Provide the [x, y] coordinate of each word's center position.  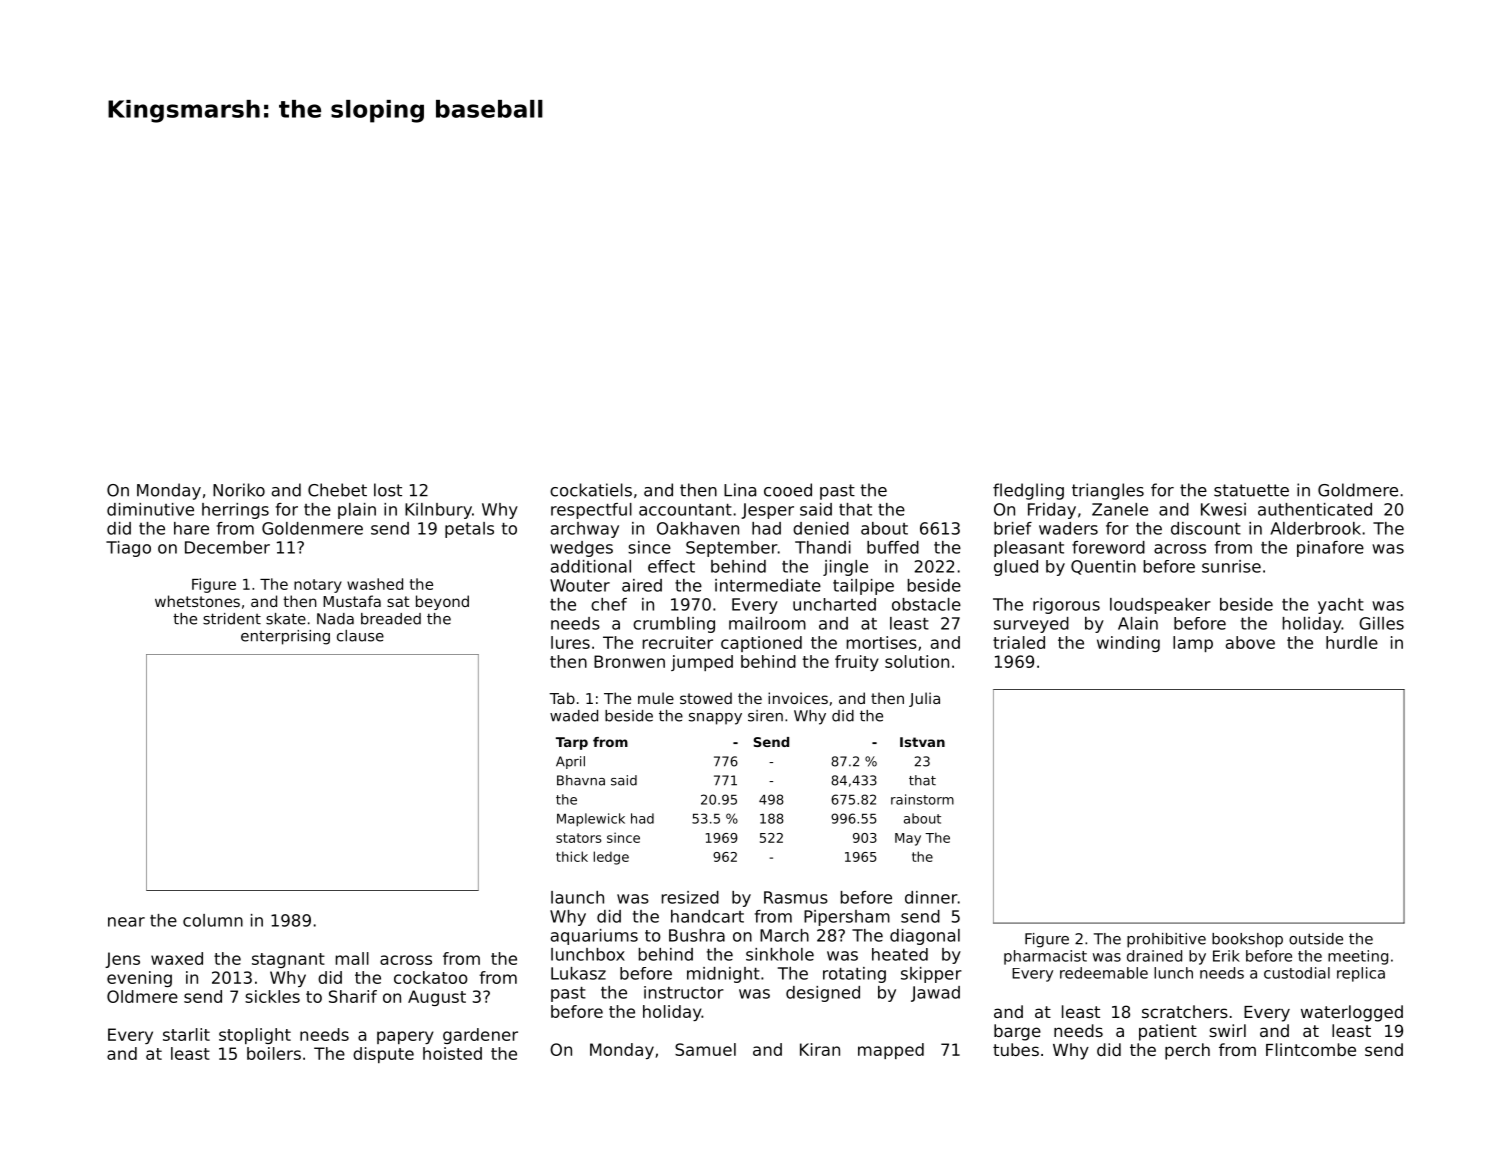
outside [1316, 939]
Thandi [823, 547]
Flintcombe [1311, 1049]
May [908, 839]
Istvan [922, 742]
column [213, 920]
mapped [891, 1051]
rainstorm [922, 799]
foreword [1108, 547]
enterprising [285, 637]
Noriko [239, 490]
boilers [274, 1053]
